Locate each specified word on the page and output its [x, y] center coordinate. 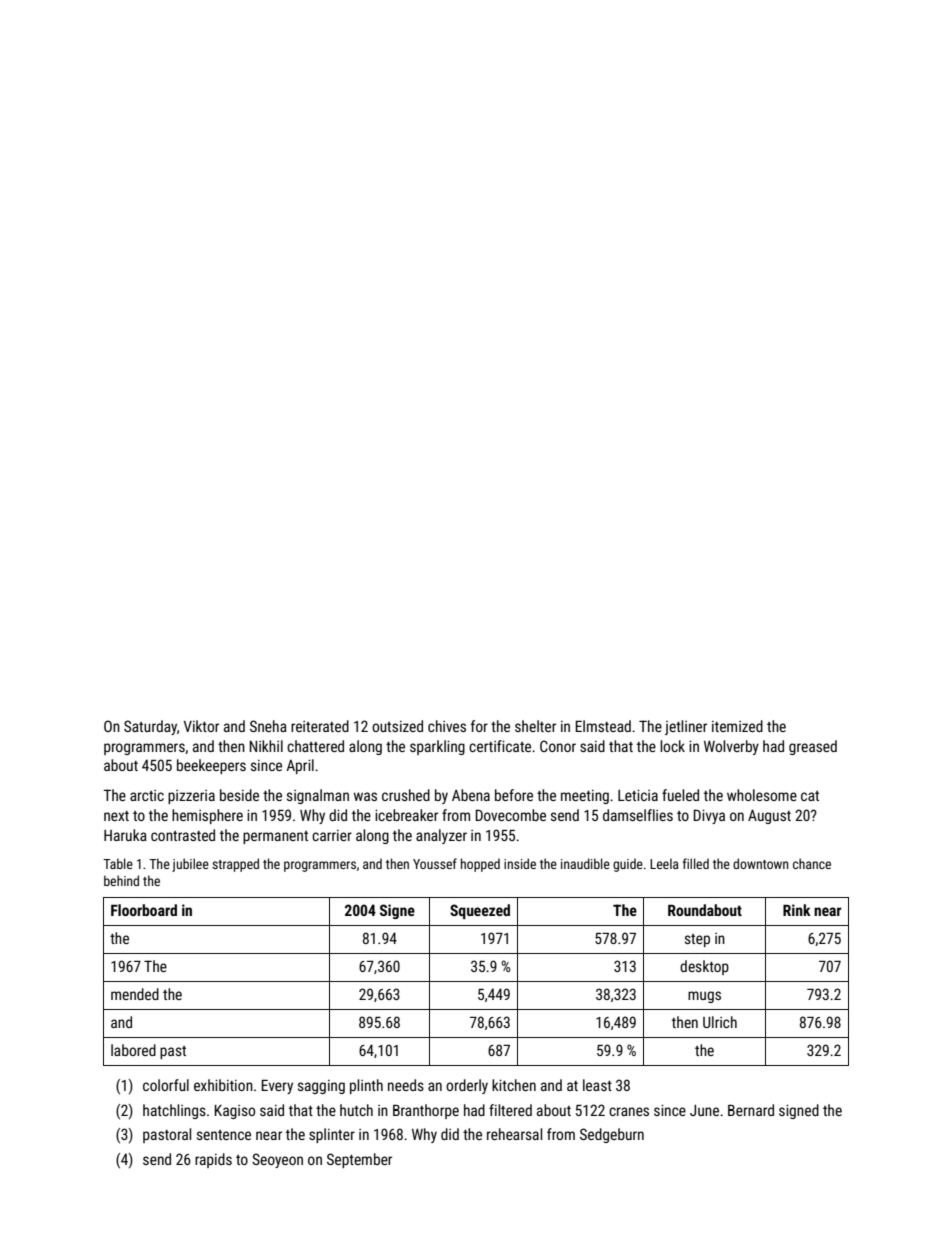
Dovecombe [511, 815]
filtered [510, 1110]
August [769, 816]
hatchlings [174, 1111]
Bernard [751, 1110]
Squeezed [480, 911]
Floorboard [144, 910]
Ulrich [720, 1022]
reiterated [320, 726]
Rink [797, 910]
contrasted [183, 835]
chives [447, 726]
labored [133, 1050]
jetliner [686, 727]
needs [406, 1085]
